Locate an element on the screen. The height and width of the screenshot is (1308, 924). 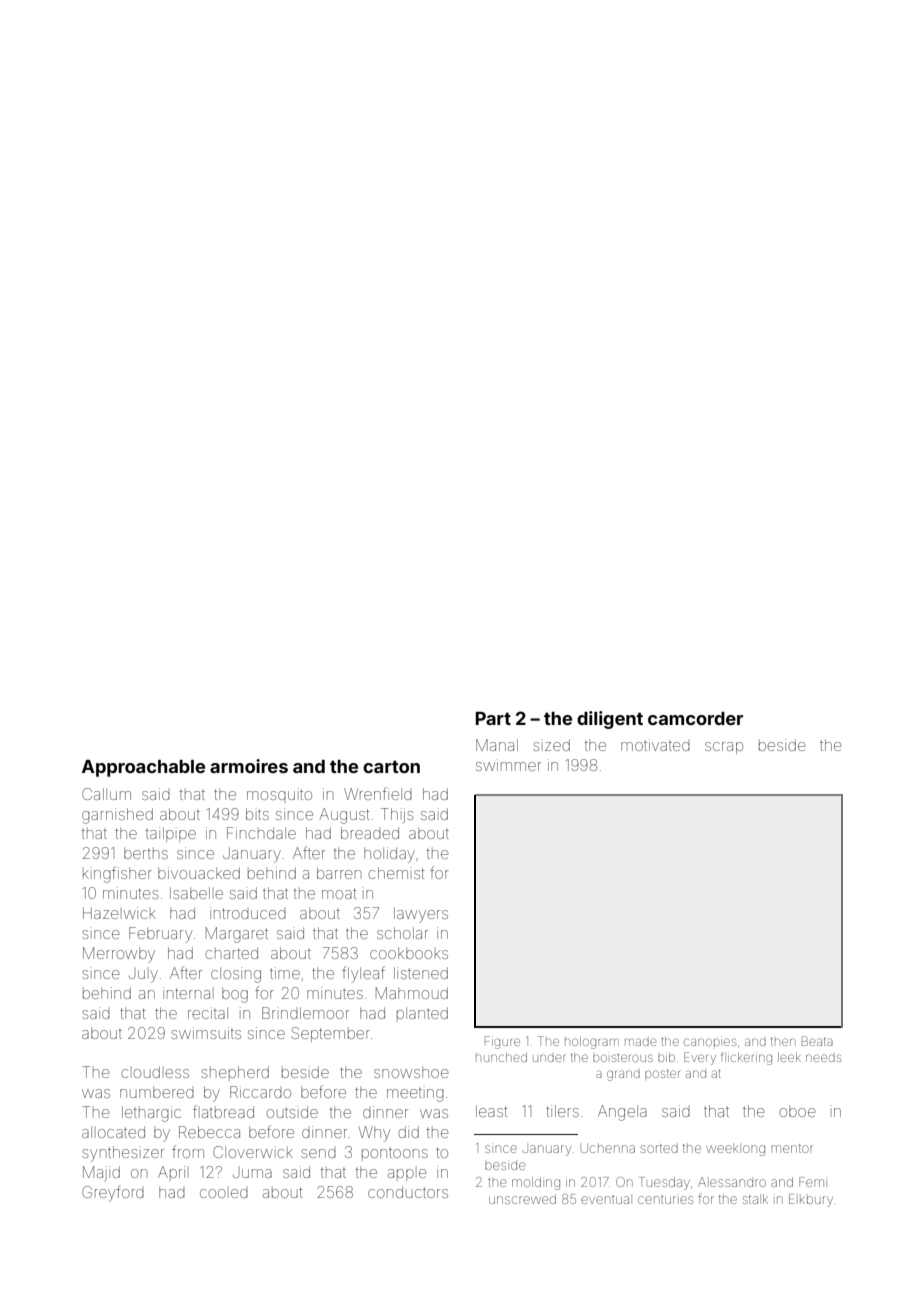
cookbooks is located at coordinates (409, 953).
